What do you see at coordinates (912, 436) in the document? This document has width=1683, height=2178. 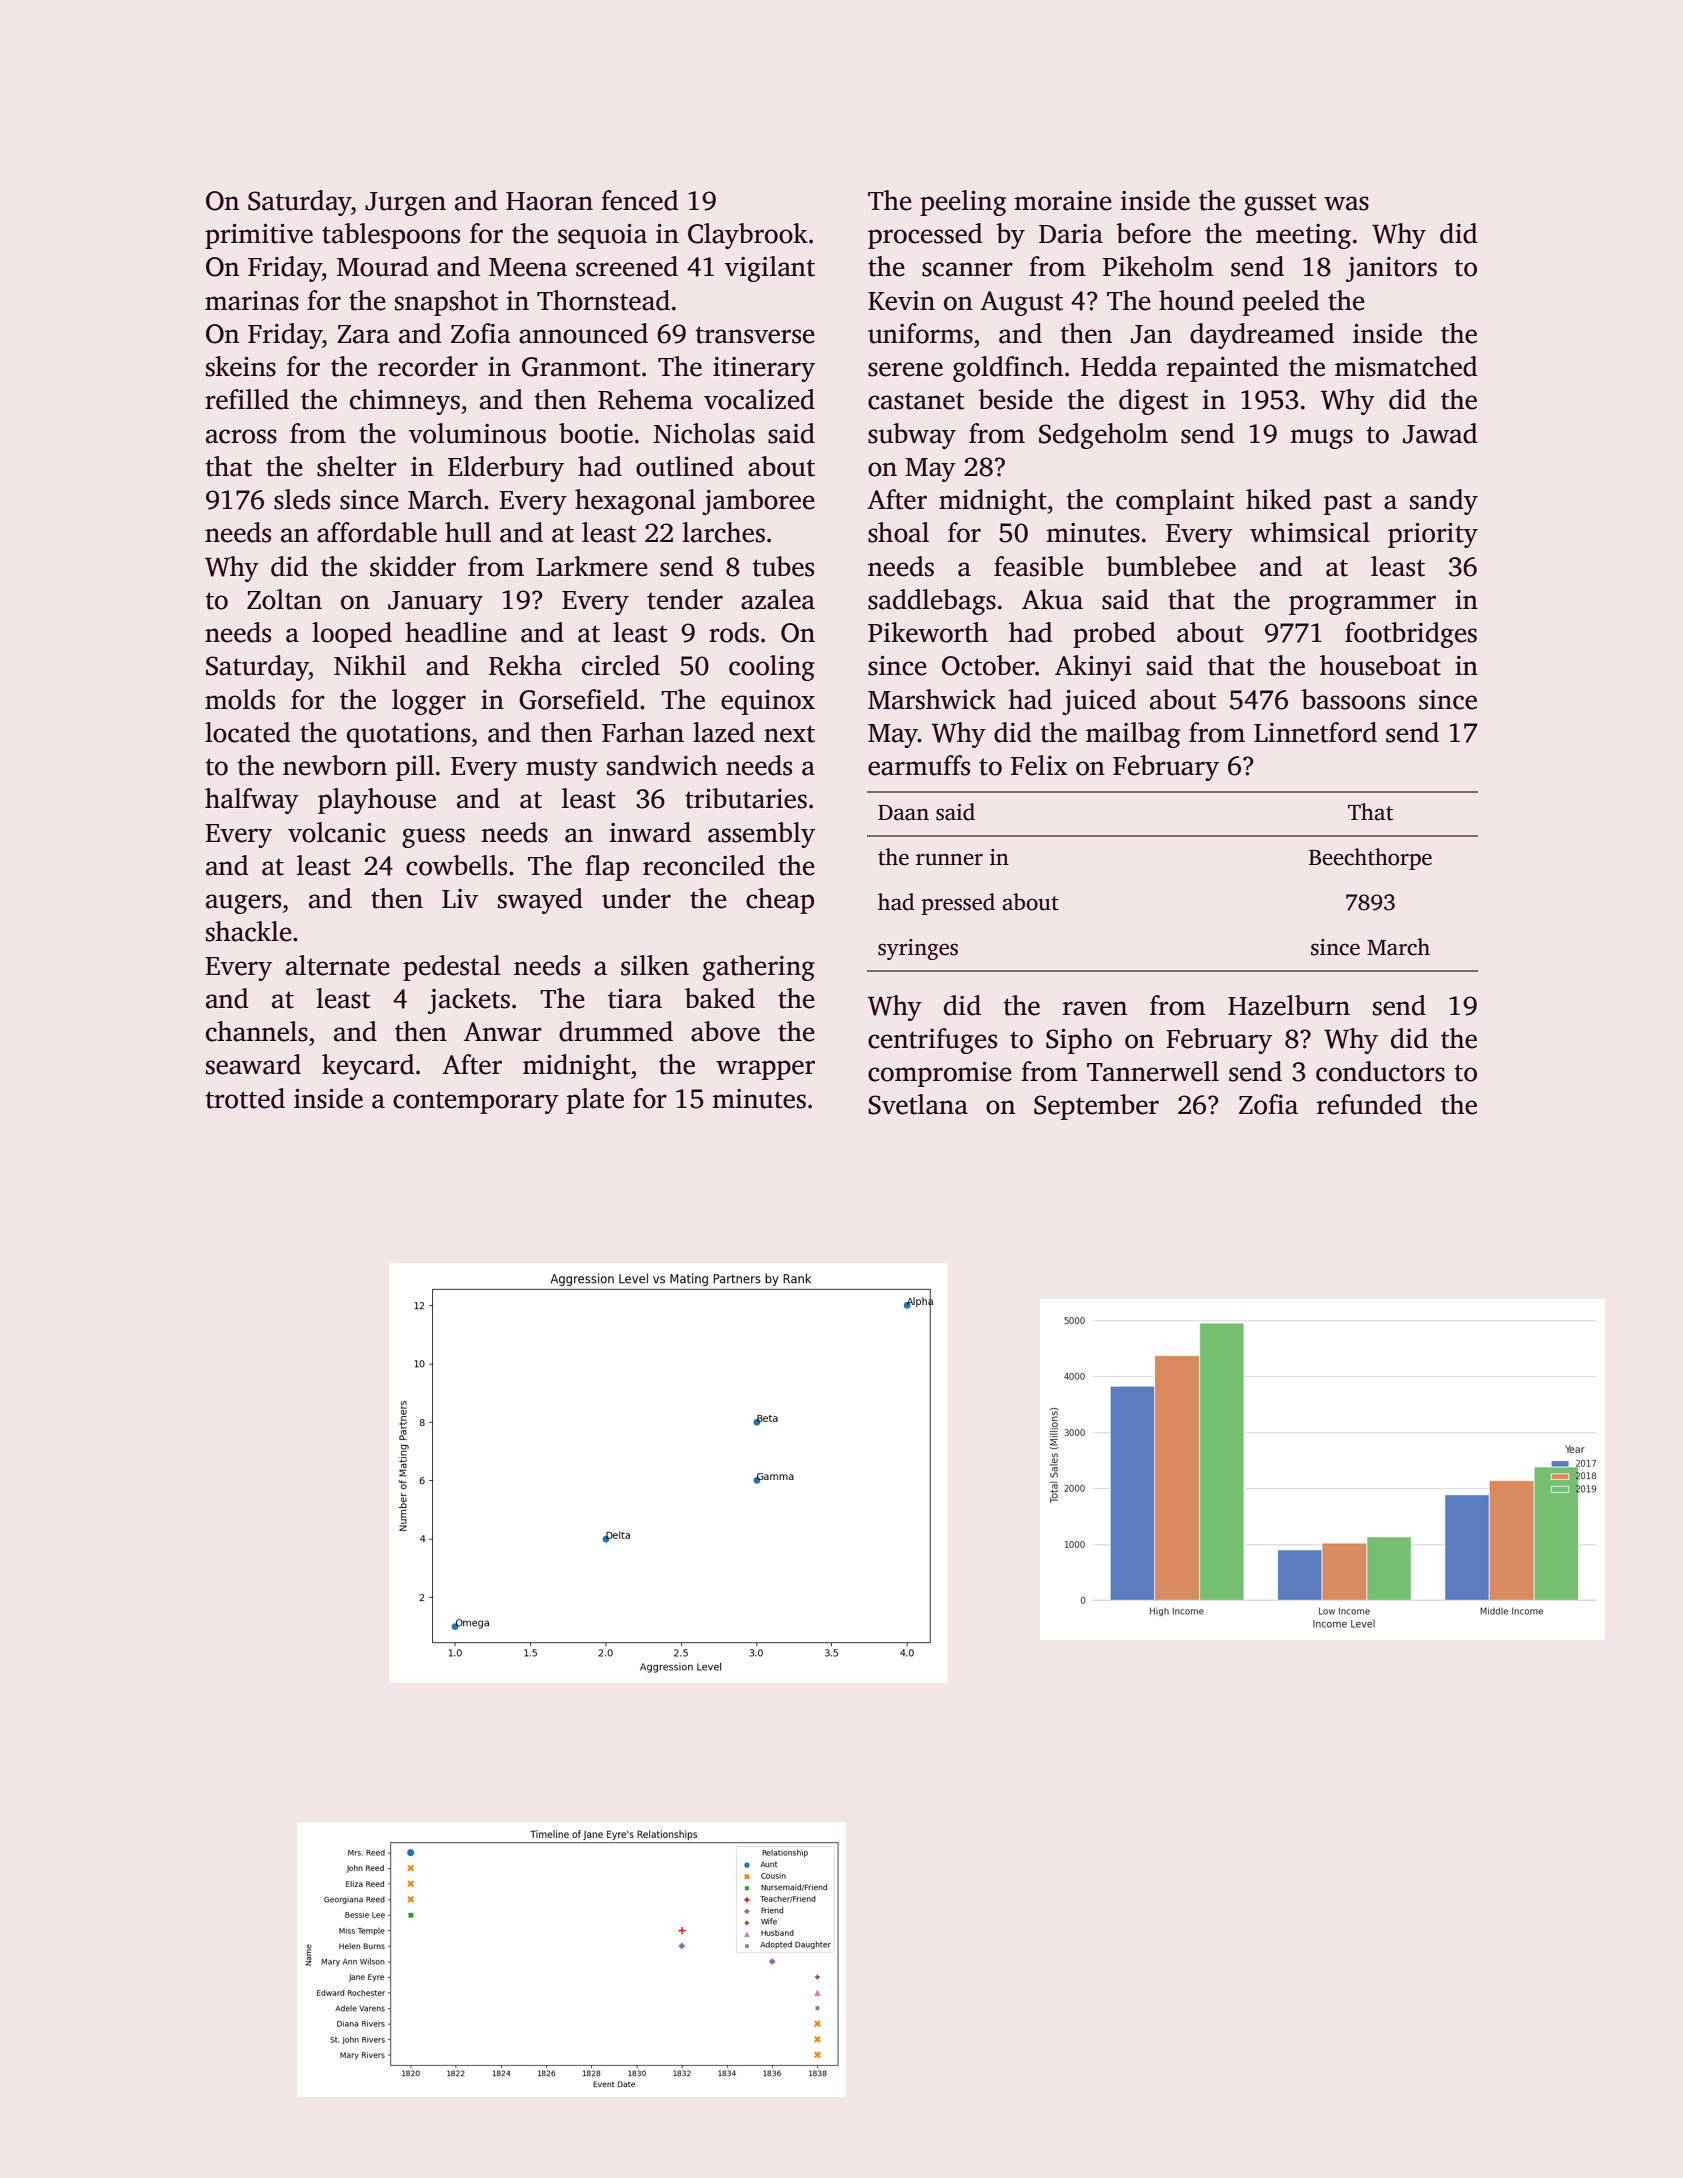 I see `subway` at bounding box center [912, 436].
